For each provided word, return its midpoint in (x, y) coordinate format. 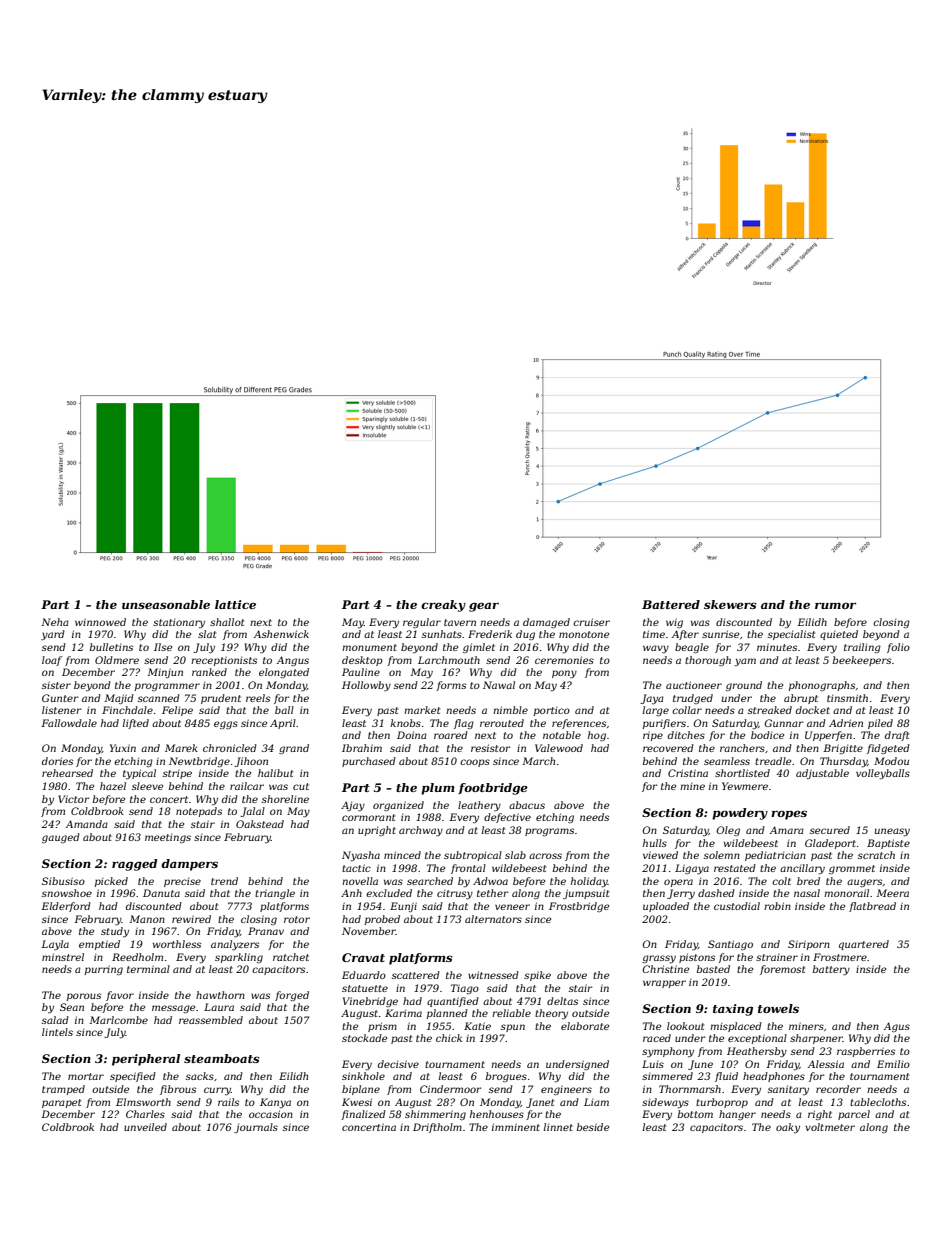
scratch (876, 855)
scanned (159, 698)
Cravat (363, 957)
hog (597, 736)
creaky (443, 606)
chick (449, 1038)
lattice (235, 604)
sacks (200, 1076)
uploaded (666, 907)
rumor (835, 605)
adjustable (822, 774)
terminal (148, 969)
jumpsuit (586, 894)
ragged (135, 865)
